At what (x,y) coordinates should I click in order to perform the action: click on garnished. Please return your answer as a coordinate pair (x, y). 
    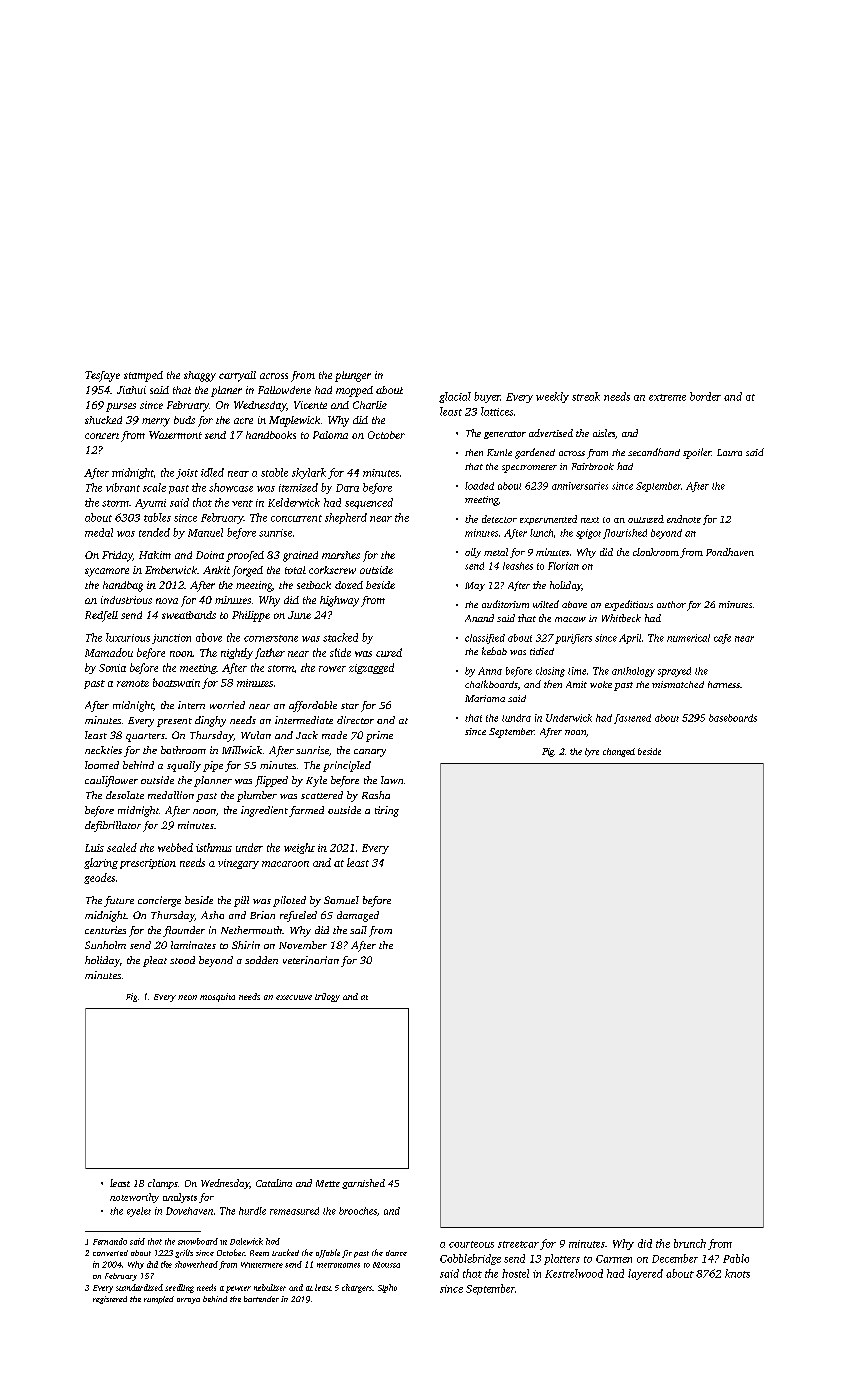
    Looking at the image, I should click on (363, 1184).
